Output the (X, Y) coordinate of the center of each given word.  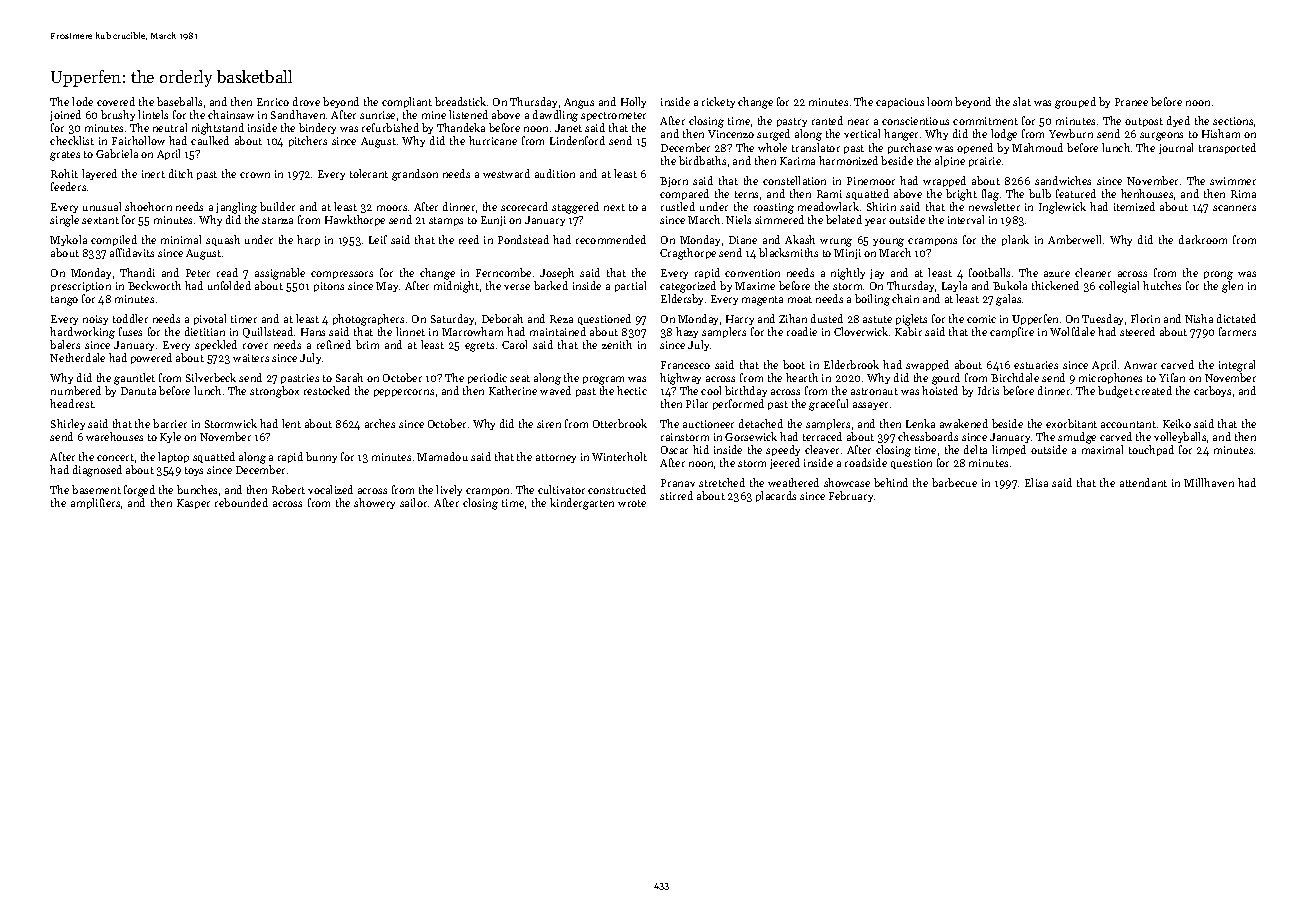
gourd (946, 379)
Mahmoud (1037, 147)
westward (506, 173)
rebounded (241, 502)
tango (64, 301)
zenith (617, 344)
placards (776, 496)
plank (1015, 240)
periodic (487, 378)
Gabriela (117, 153)
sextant (100, 220)
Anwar (1140, 365)
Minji (847, 254)
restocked (327, 390)
